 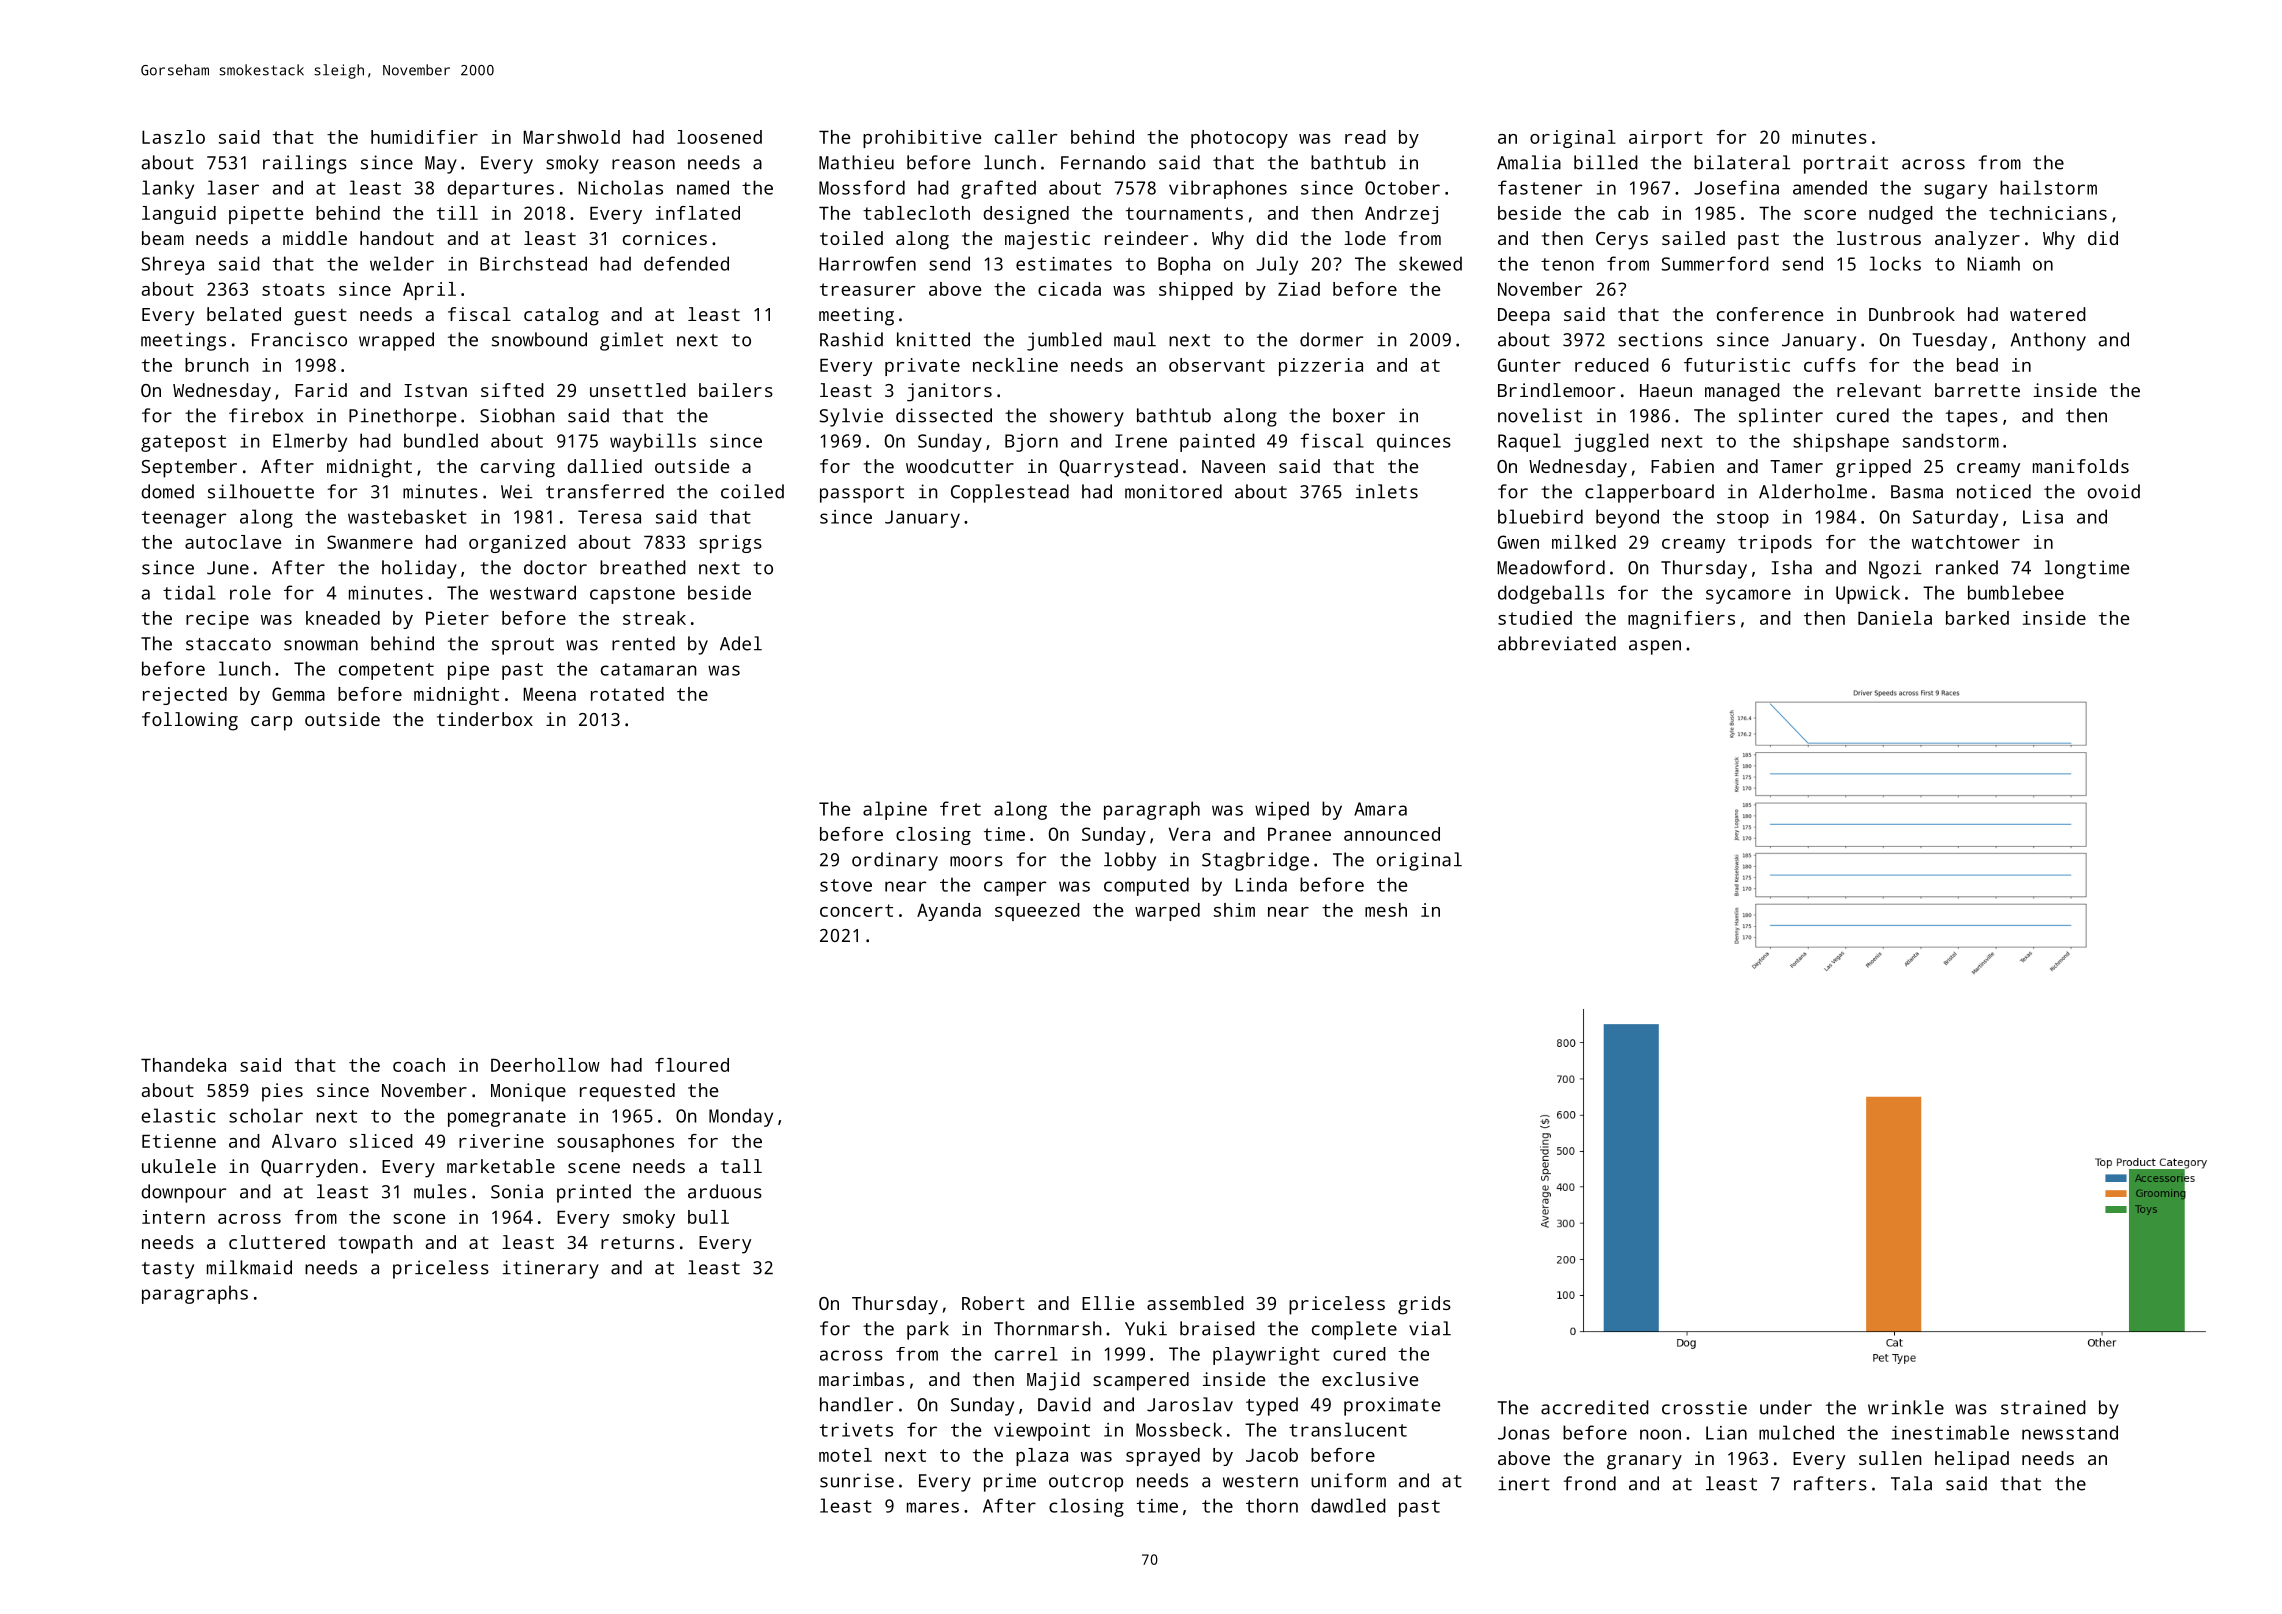 I want to click on portrait, so click(x=1846, y=164).
